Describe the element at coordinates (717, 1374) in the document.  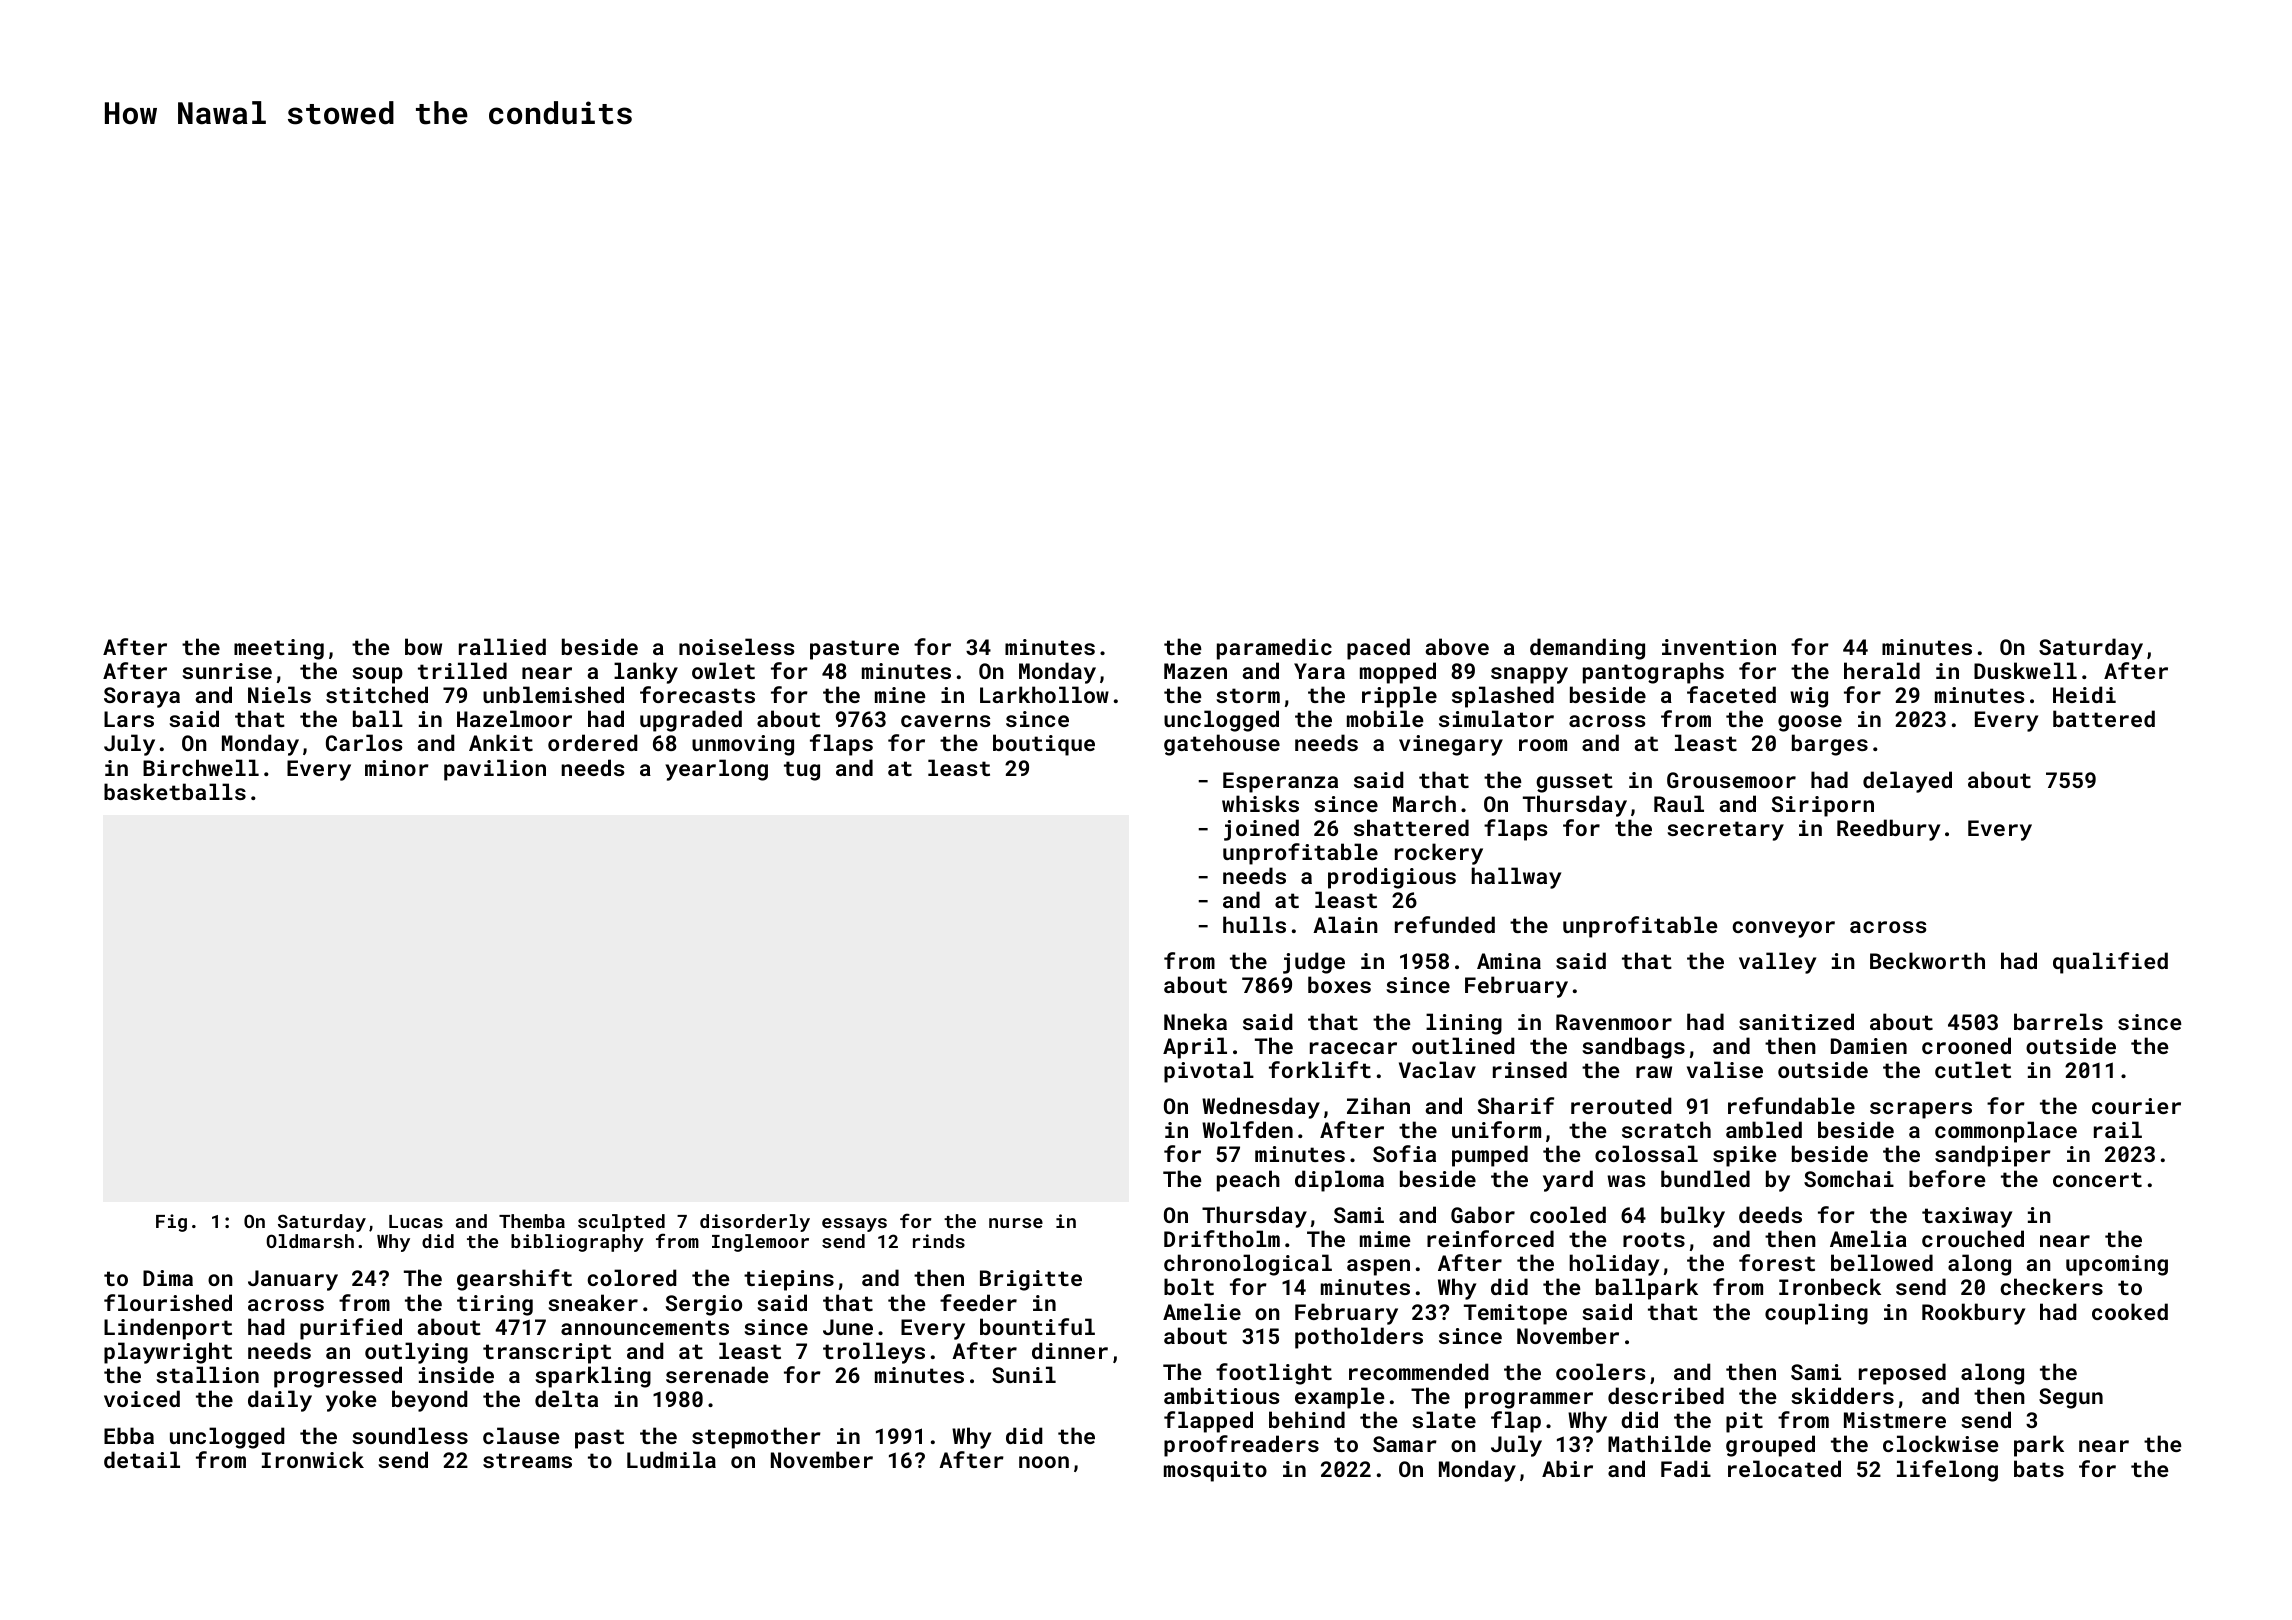
I see `serenade` at that location.
